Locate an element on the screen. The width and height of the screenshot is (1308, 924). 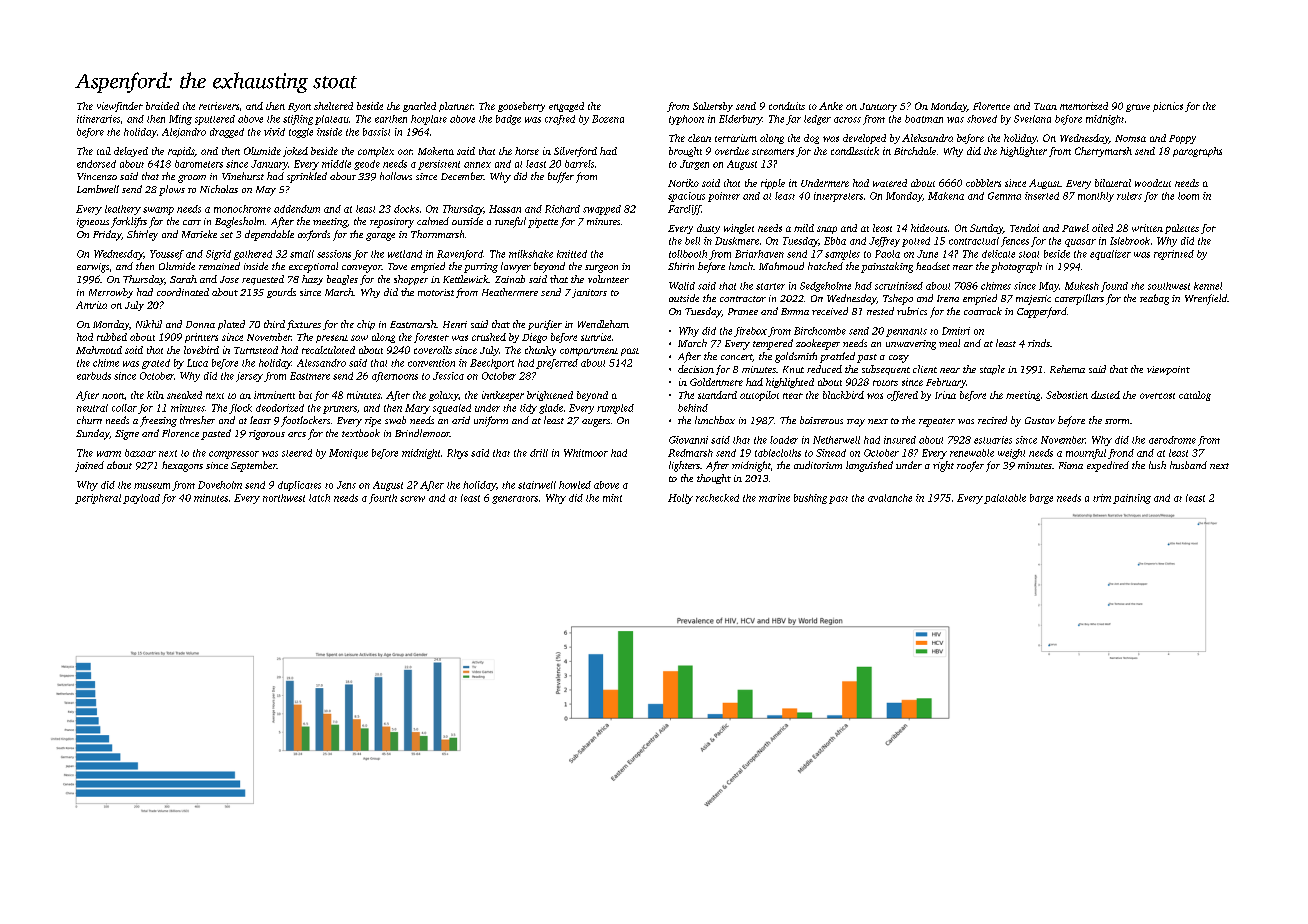
firebox is located at coordinates (750, 332).
